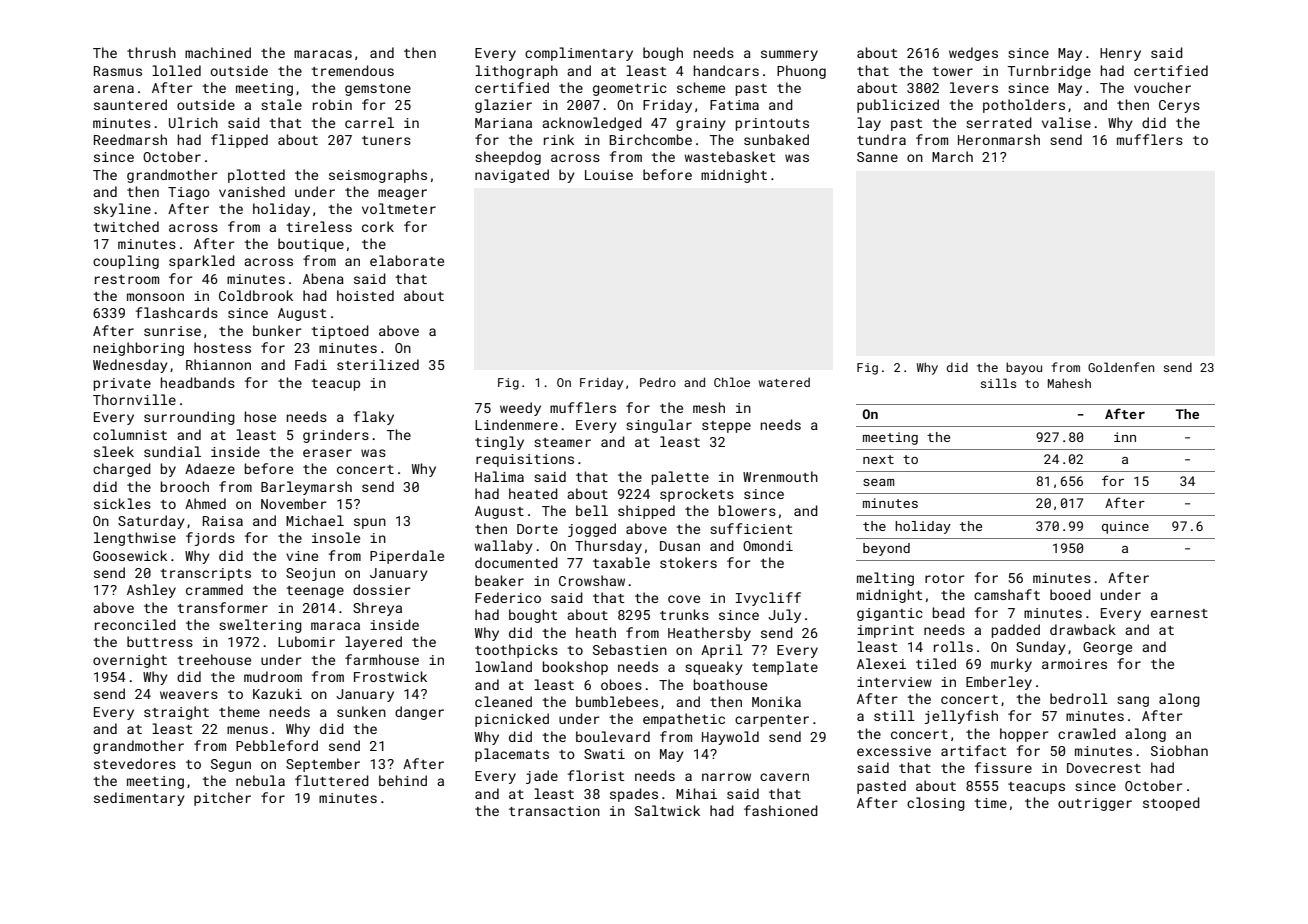  I want to click on Ahmed, so click(205, 503).
